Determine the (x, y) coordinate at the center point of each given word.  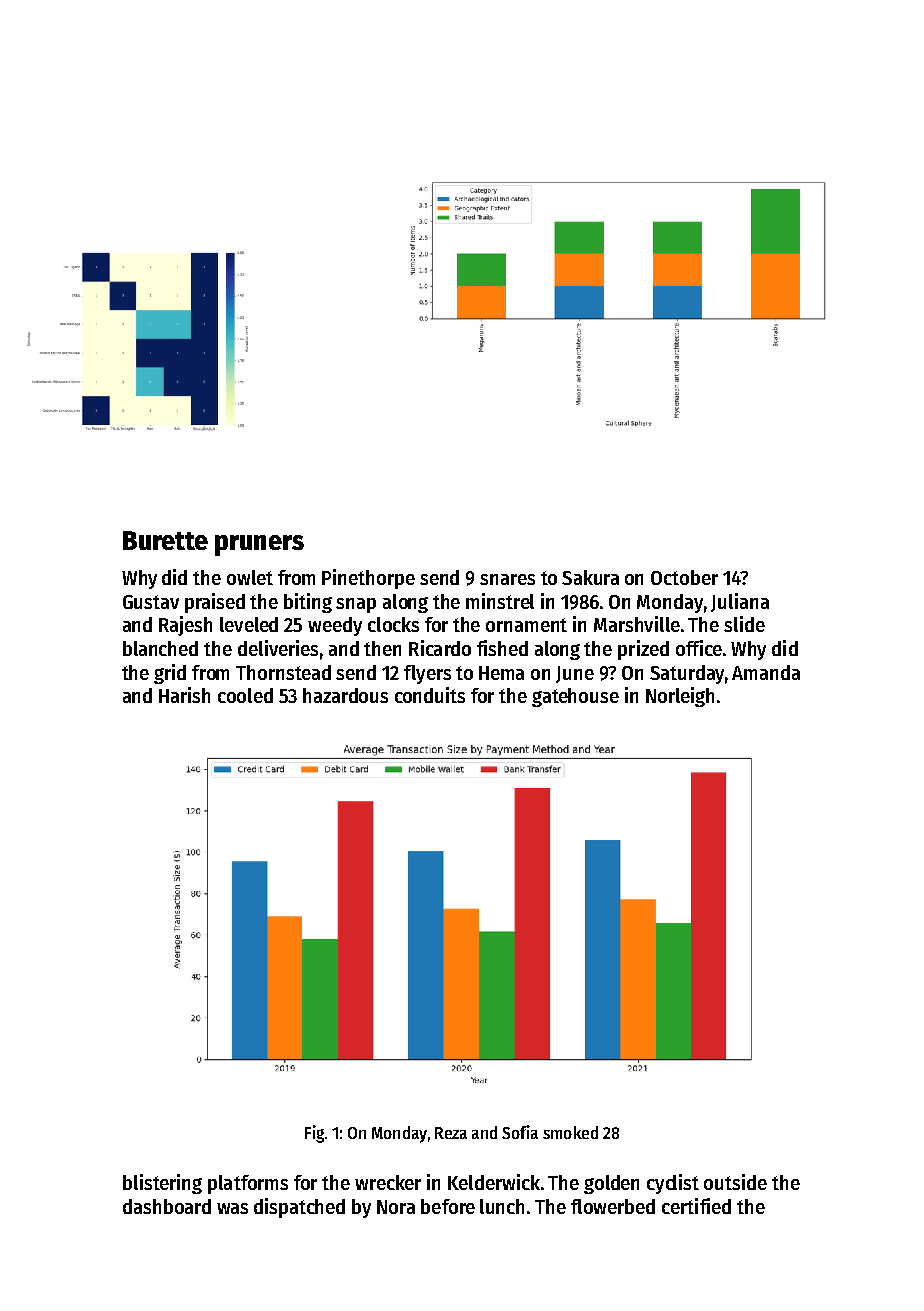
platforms (248, 1184)
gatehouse (575, 697)
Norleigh (680, 697)
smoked (570, 1132)
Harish (184, 695)
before (448, 1206)
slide (744, 624)
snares (507, 579)
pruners (259, 545)
